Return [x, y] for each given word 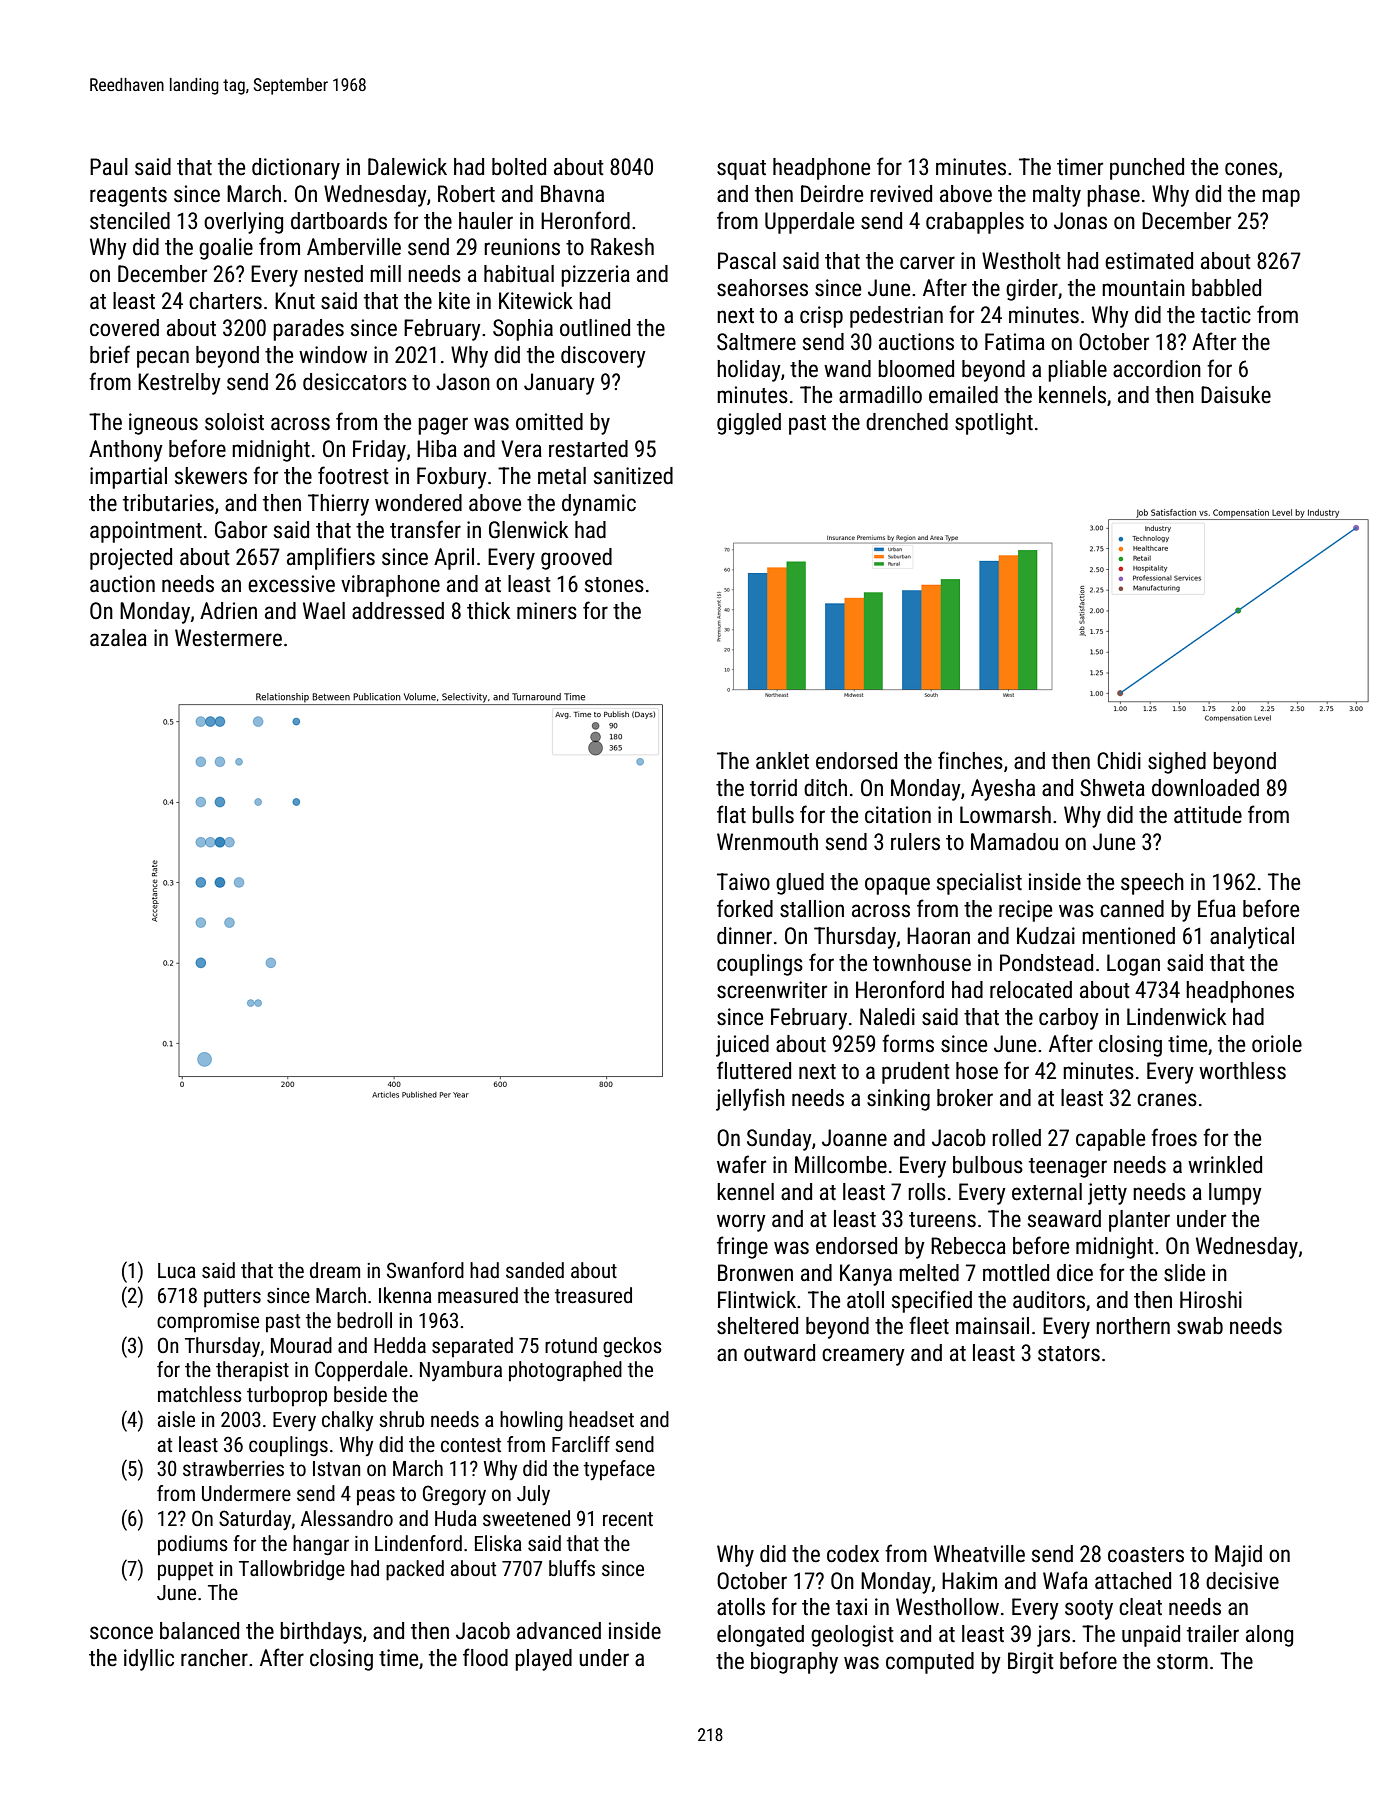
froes [1174, 1137]
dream [335, 1270]
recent [628, 1519]
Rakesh [622, 247]
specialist [979, 884]
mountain [1143, 288]
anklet [782, 761]
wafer [741, 1164]
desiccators [355, 382]
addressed [398, 611]
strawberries [233, 1468]
